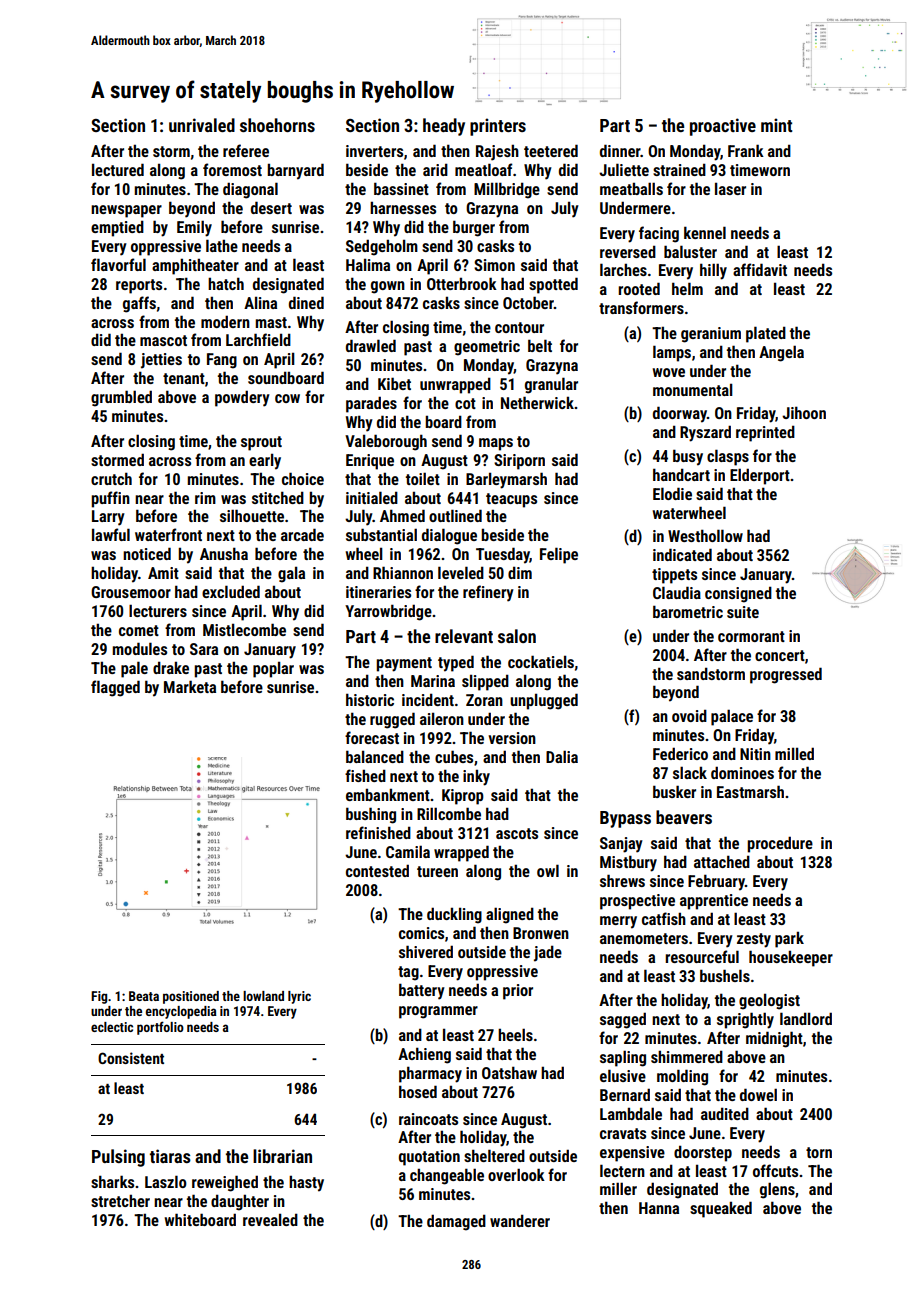 The width and height of the screenshot is (924, 1308). Describe the element at coordinates (118, 1158) in the screenshot. I see `Pulsing` at that location.
